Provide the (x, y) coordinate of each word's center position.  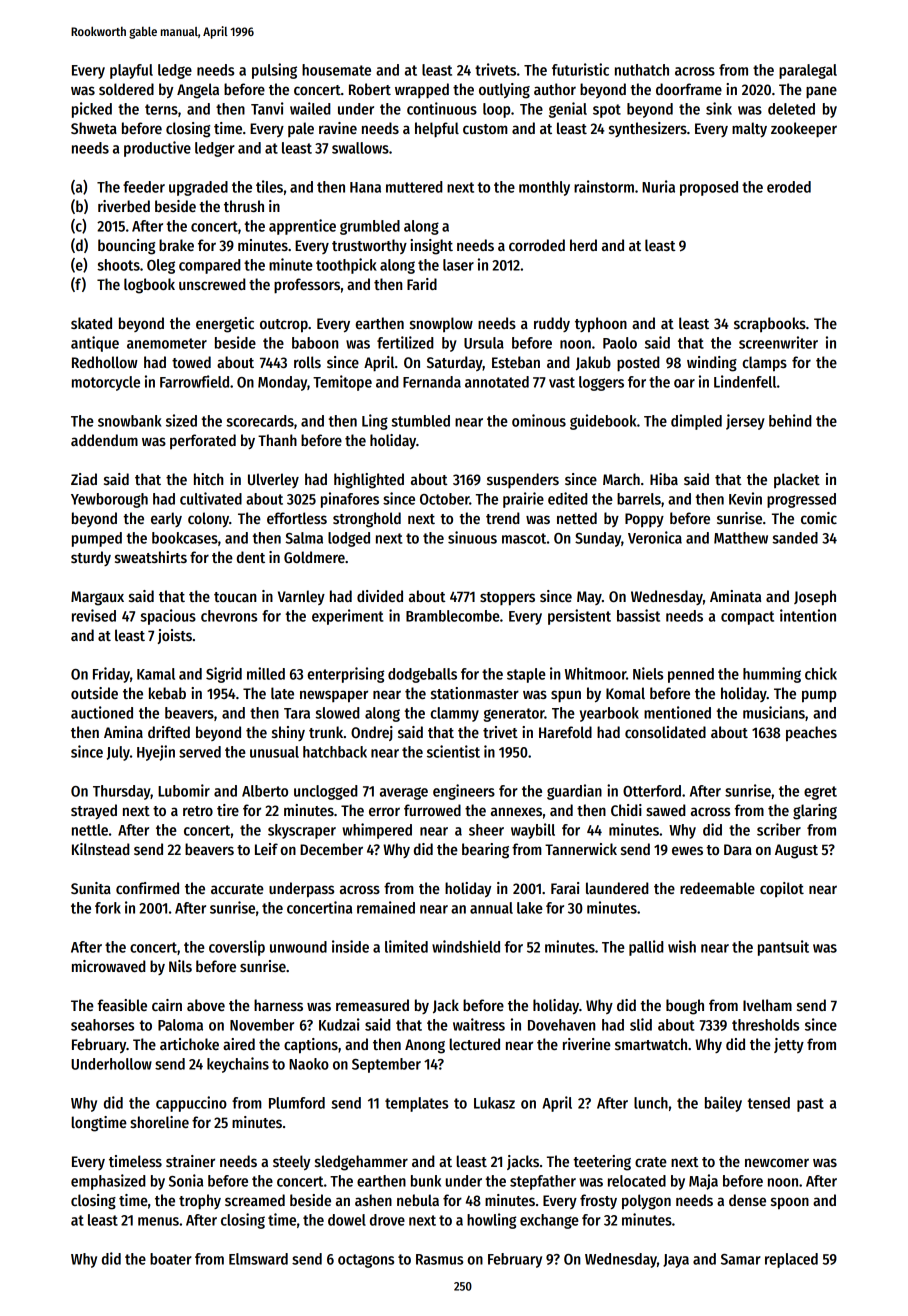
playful (131, 71)
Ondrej (372, 733)
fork (108, 908)
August (796, 851)
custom (485, 129)
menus (158, 1221)
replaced (791, 1260)
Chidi (626, 810)
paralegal (808, 71)
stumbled (420, 421)
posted (638, 364)
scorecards (260, 421)
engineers (464, 792)
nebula (418, 1200)
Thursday (122, 792)
